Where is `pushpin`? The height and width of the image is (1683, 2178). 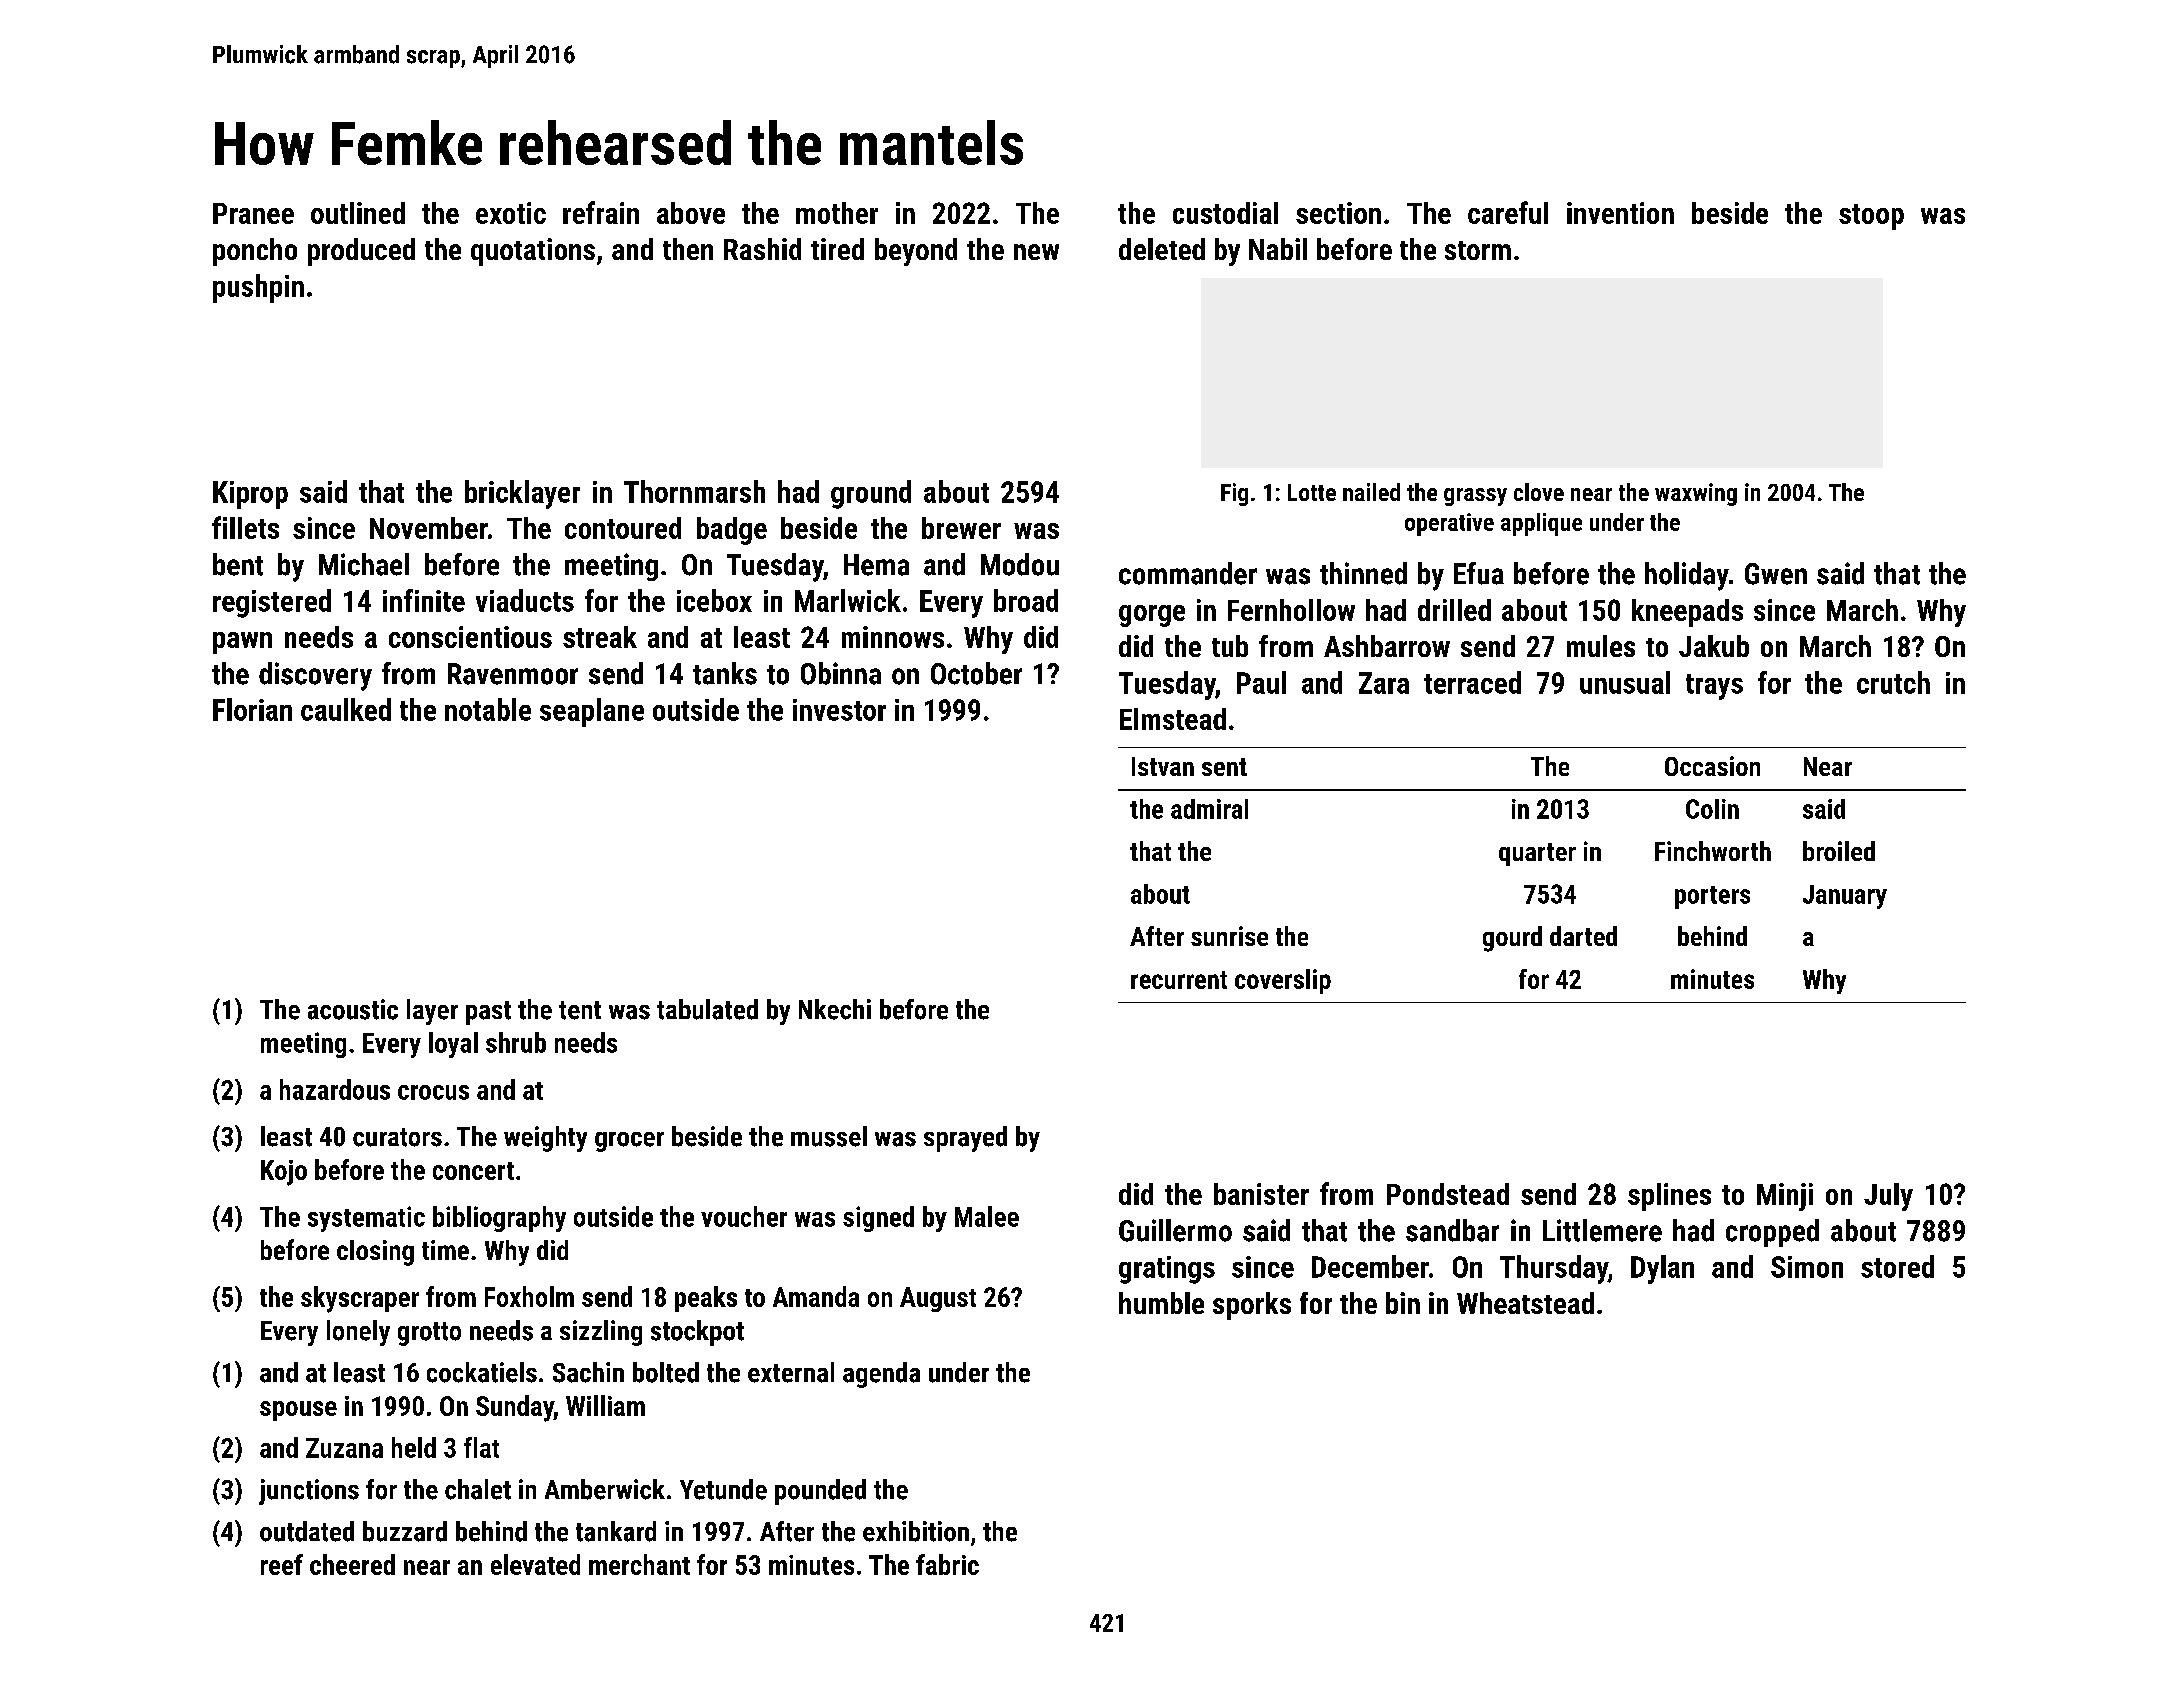
pushpin is located at coordinates (258, 288).
